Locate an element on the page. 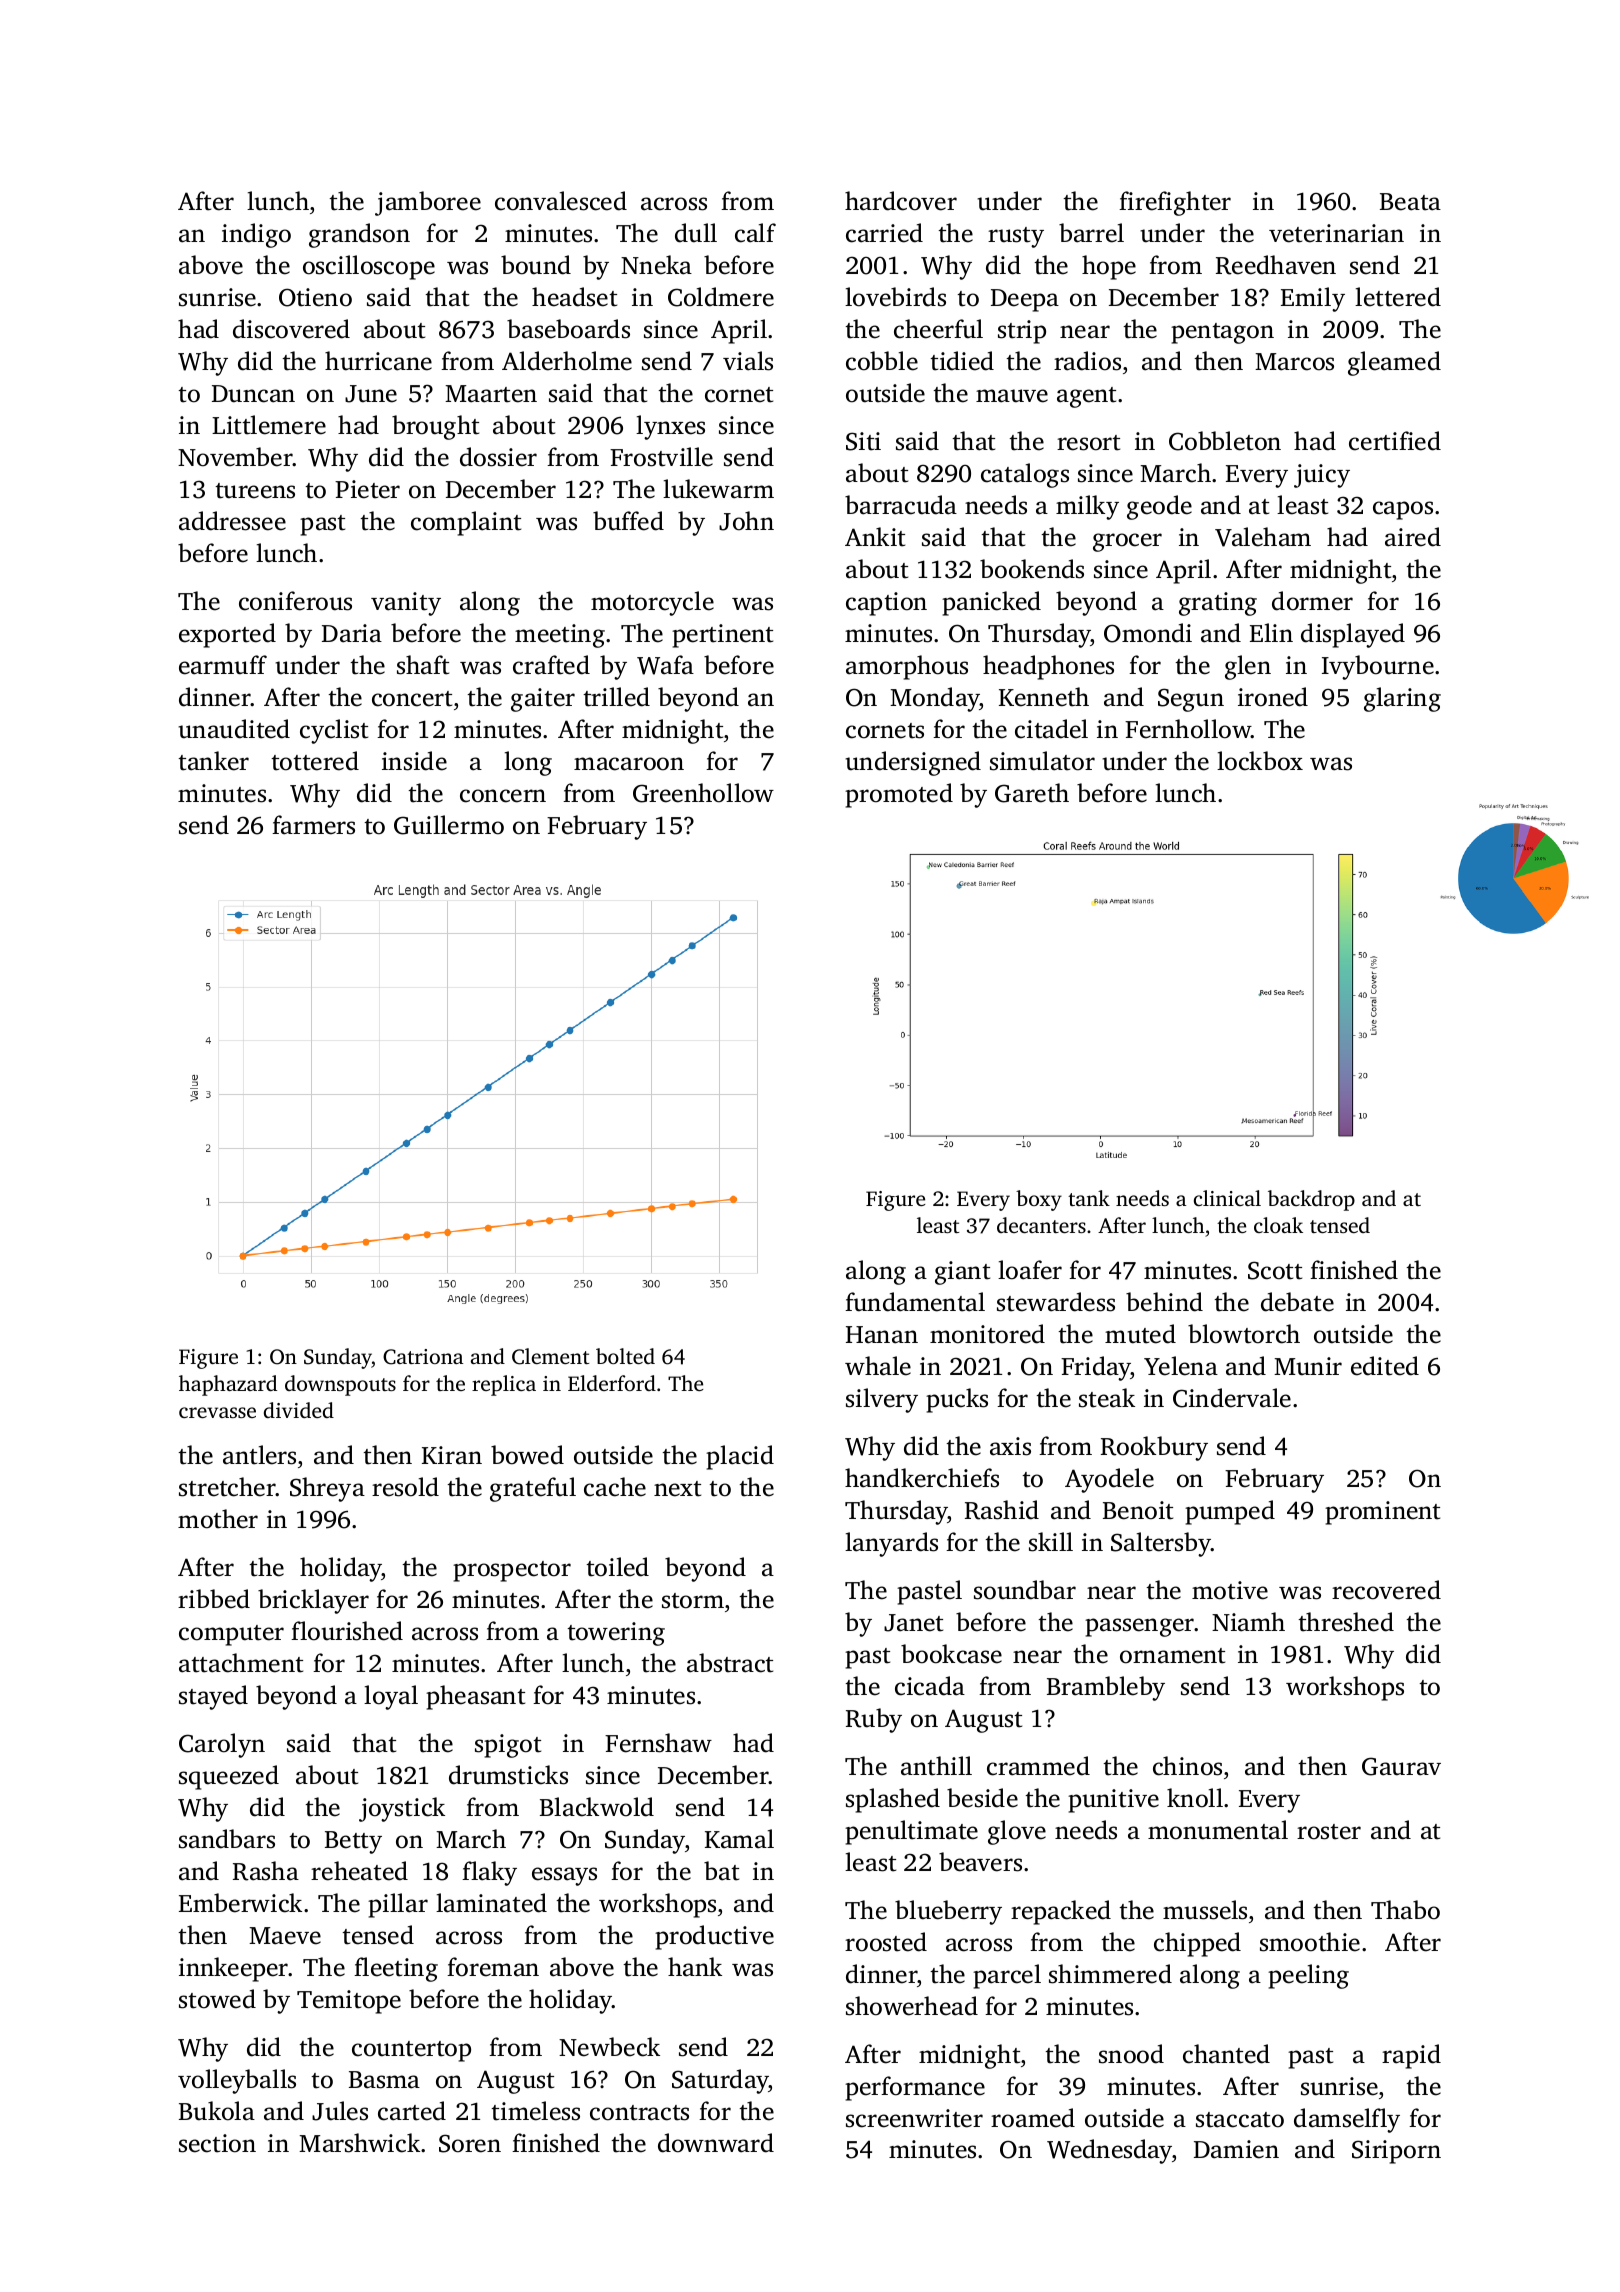 The height and width of the document is (2292, 1620). Beata is located at coordinates (1410, 202).
